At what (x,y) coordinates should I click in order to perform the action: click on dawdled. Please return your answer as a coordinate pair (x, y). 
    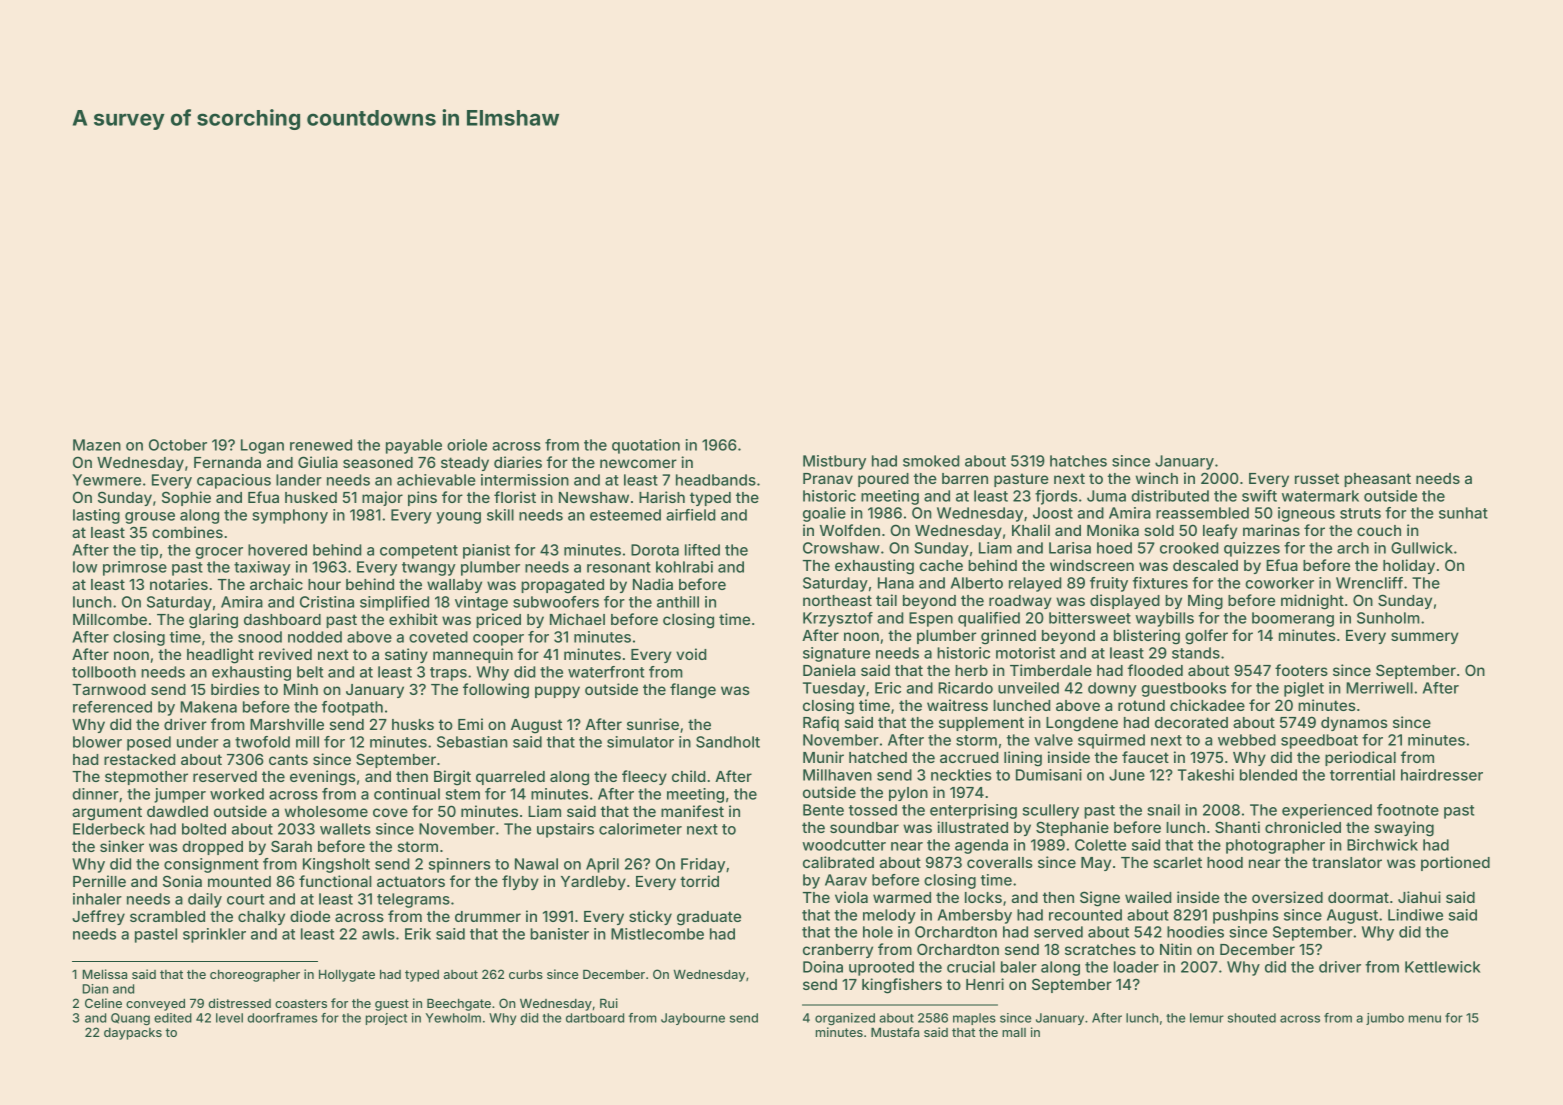
    Looking at the image, I should click on (177, 811).
